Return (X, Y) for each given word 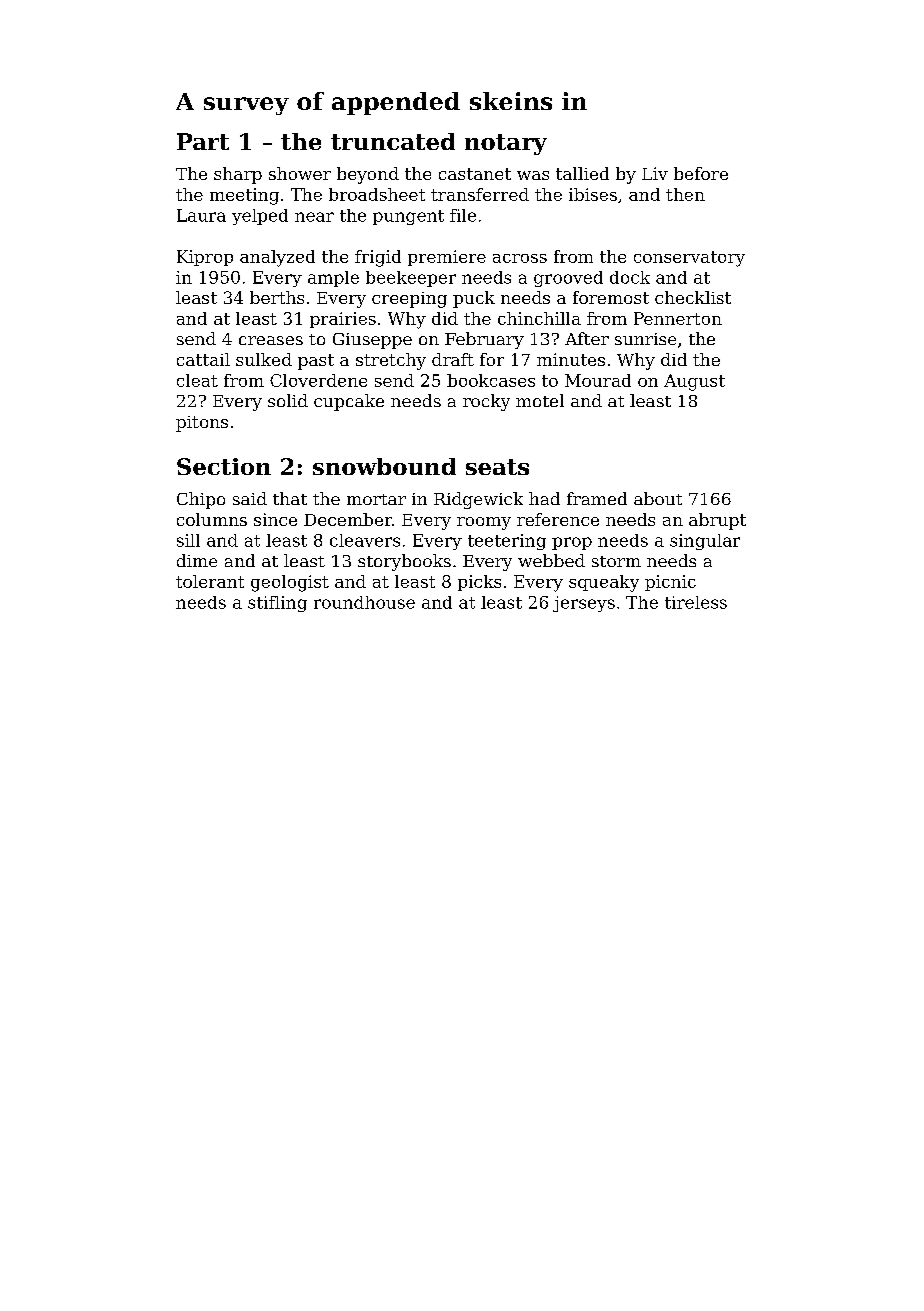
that (290, 498)
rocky (486, 402)
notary (506, 144)
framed (597, 498)
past (316, 362)
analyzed (277, 258)
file (463, 215)
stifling (277, 604)
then (685, 194)
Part (203, 141)
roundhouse (364, 602)
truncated (393, 141)
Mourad (598, 380)
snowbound (384, 466)
